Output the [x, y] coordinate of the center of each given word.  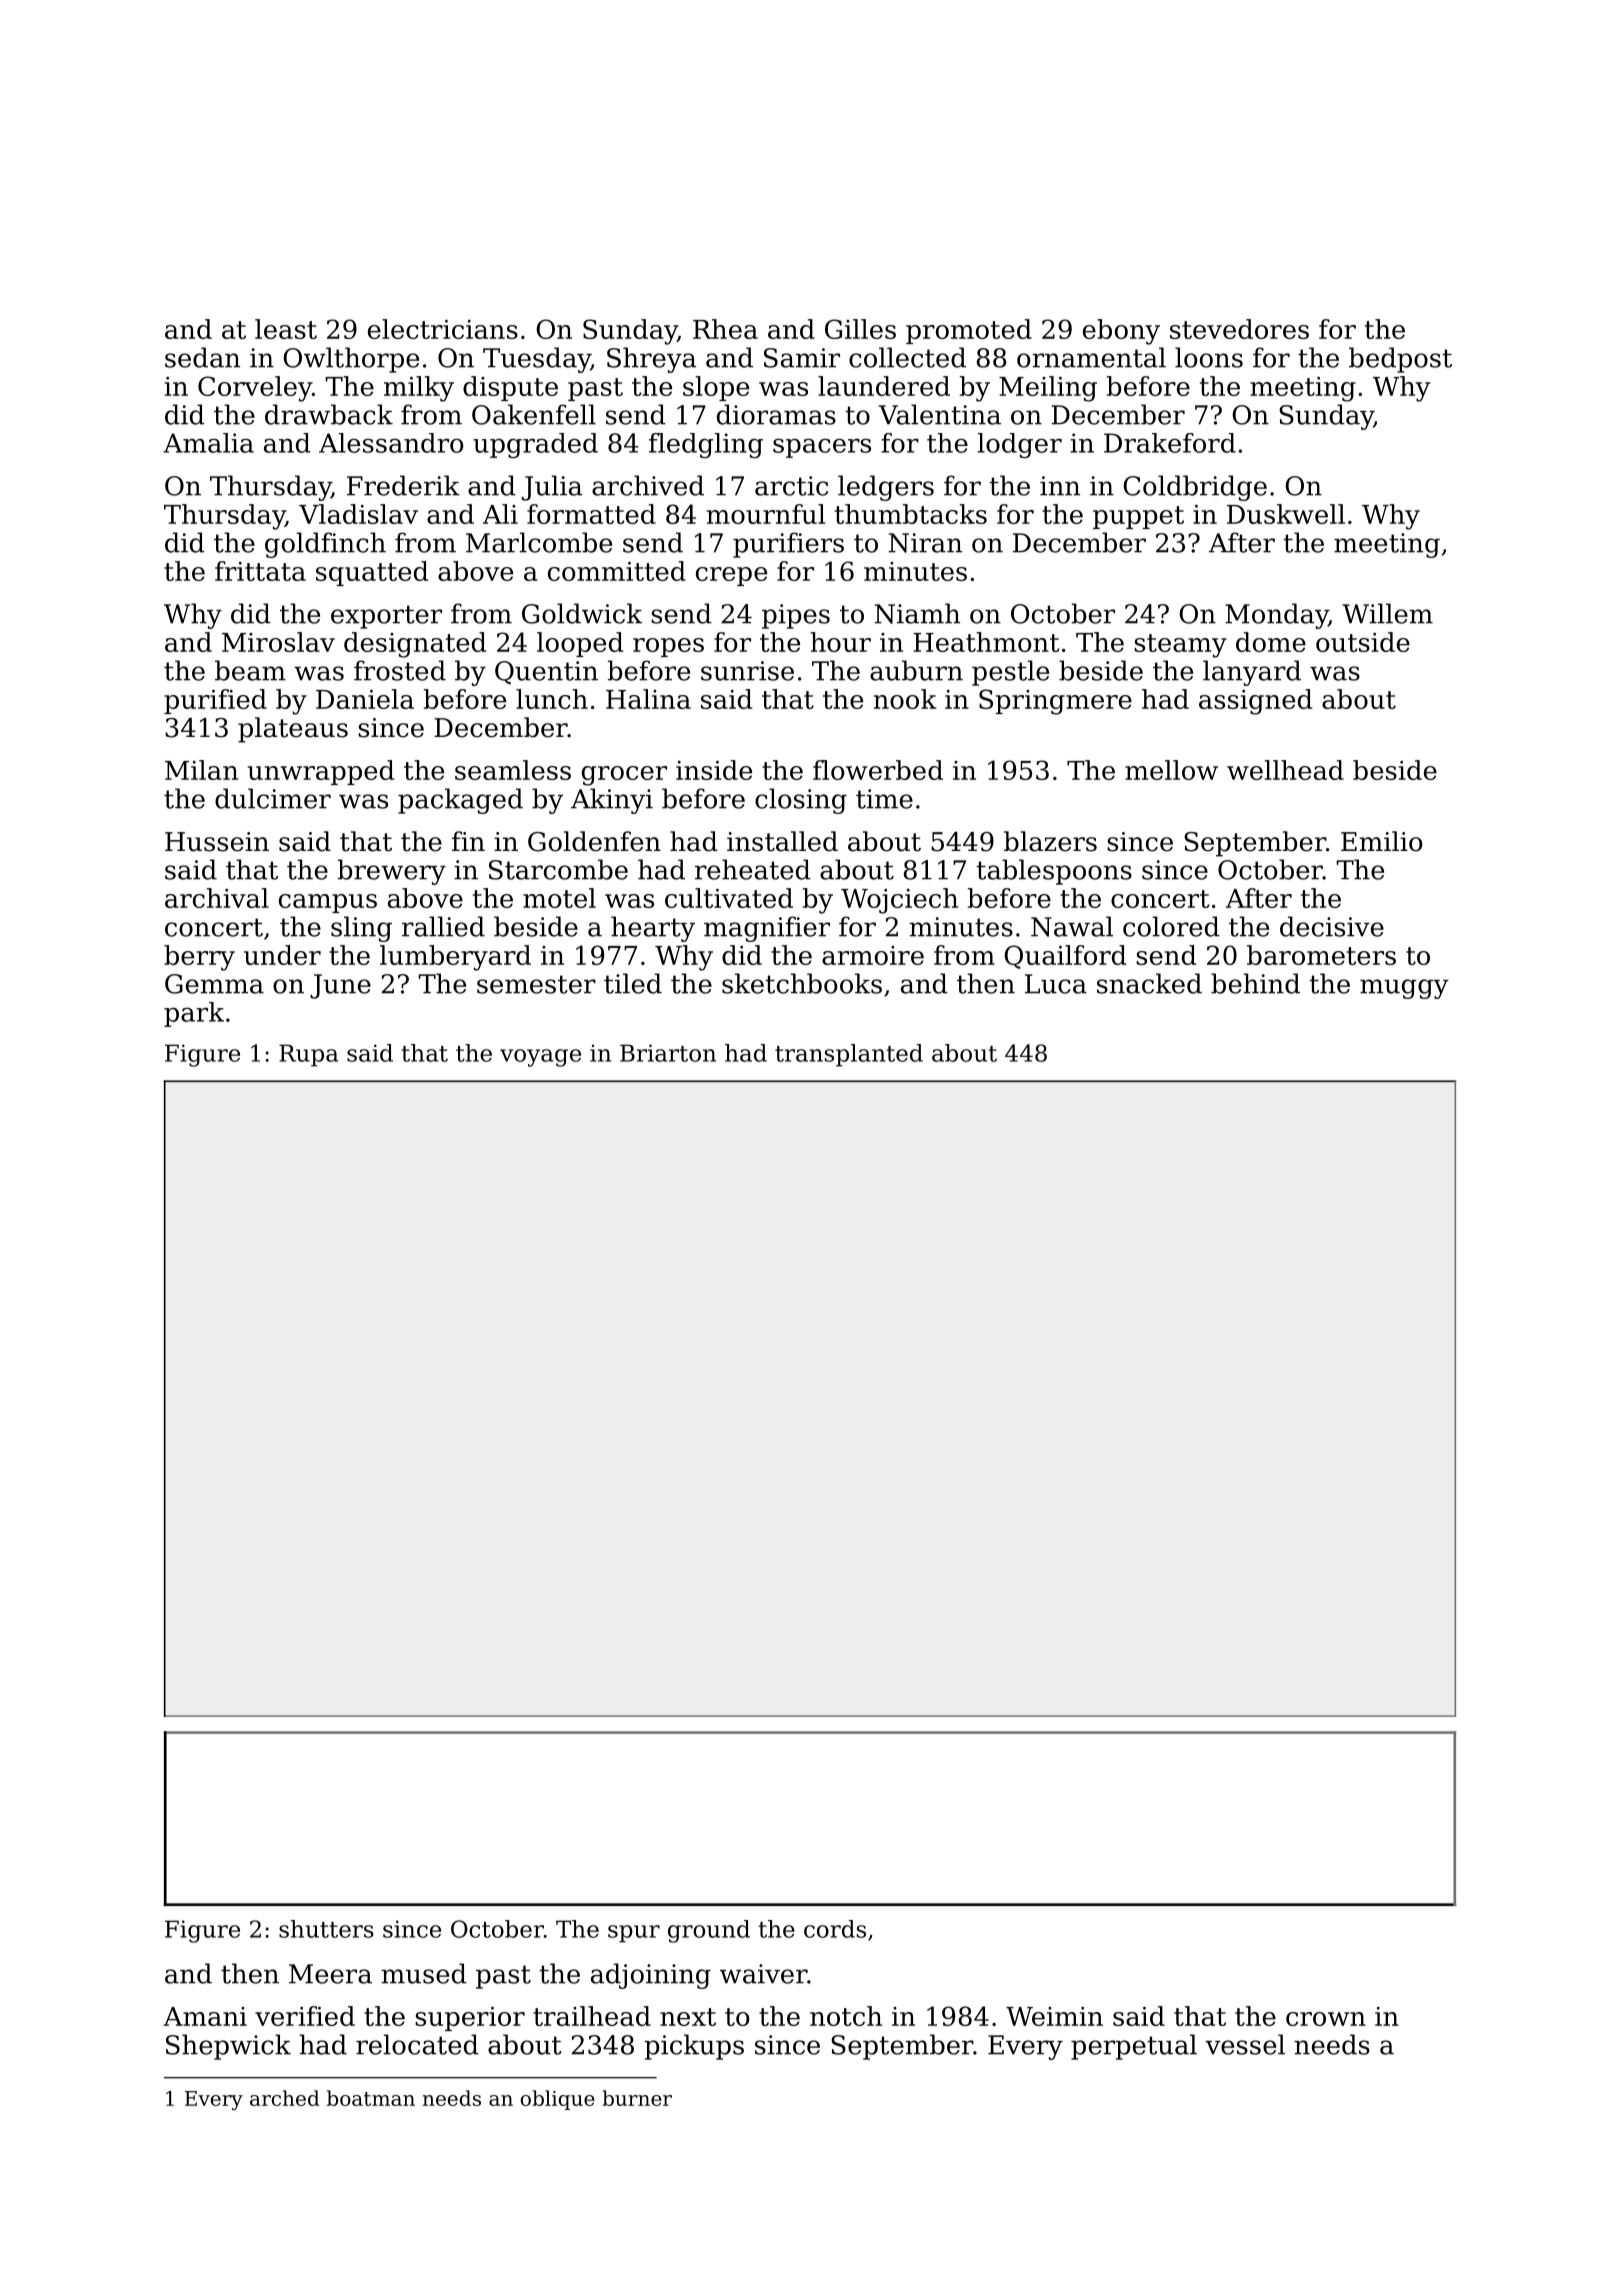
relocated [417, 2044]
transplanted [849, 1055]
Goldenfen [594, 841]
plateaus [293, 730]
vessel [1245, 2044]
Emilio [1381, 841]
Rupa [308, 1055]
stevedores [1239, 329]
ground [709, 1931]
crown [1326, 2019]
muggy [1404, 989]
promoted [969, 331]
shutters [326, 1929]
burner [637, 2098]
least [286, 329]
